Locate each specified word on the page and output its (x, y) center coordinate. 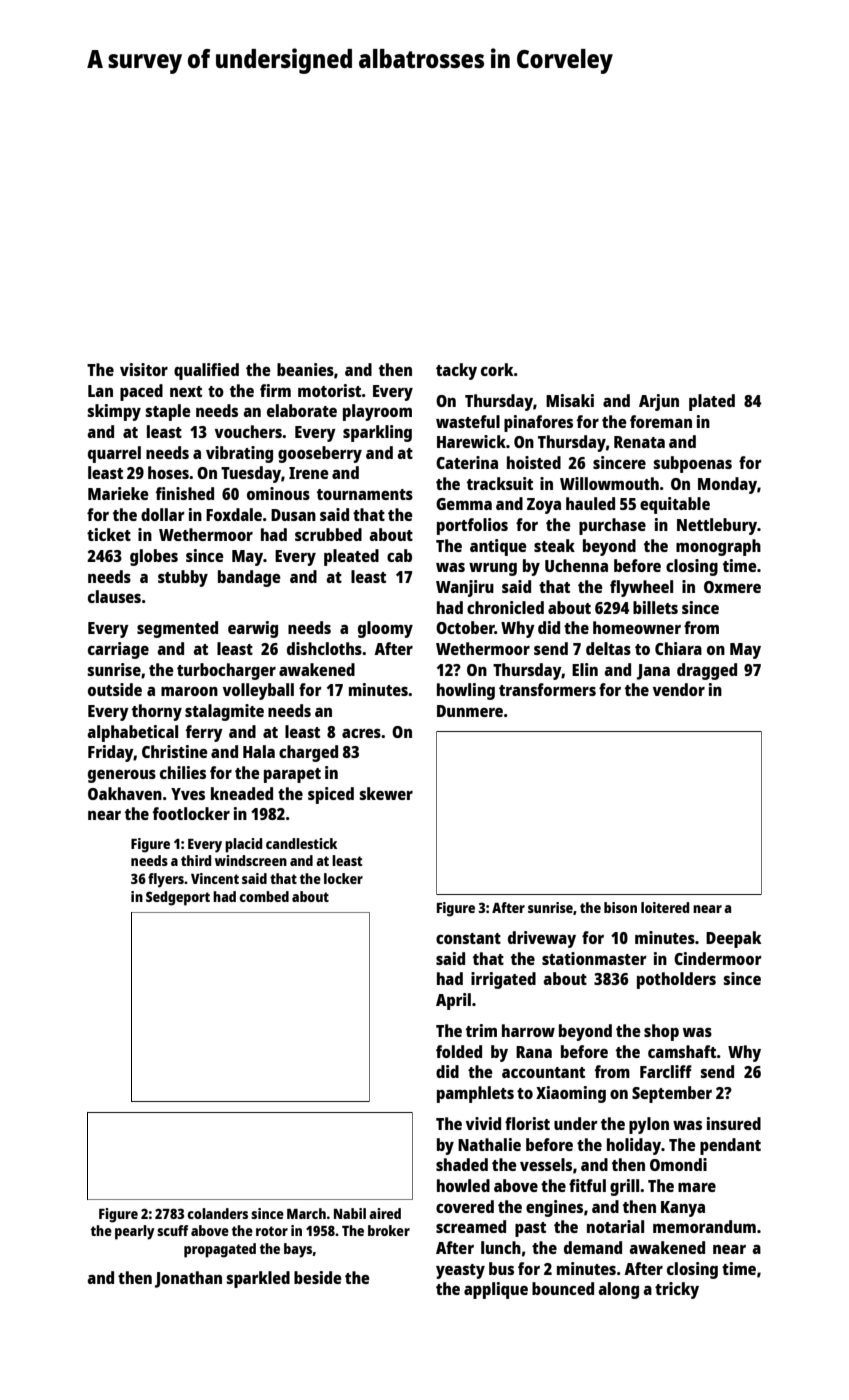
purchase (612, 526)
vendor (679, 689)
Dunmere (470, 711)
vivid (483, 1123)
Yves (188, 794)
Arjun (659, 402)
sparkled (258, 1279)
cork (497, 369)
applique (496, 1290)
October (465, 627)
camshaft (682, 1051)
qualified (206, 371)
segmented (177, 629)
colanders (218, 1213)
